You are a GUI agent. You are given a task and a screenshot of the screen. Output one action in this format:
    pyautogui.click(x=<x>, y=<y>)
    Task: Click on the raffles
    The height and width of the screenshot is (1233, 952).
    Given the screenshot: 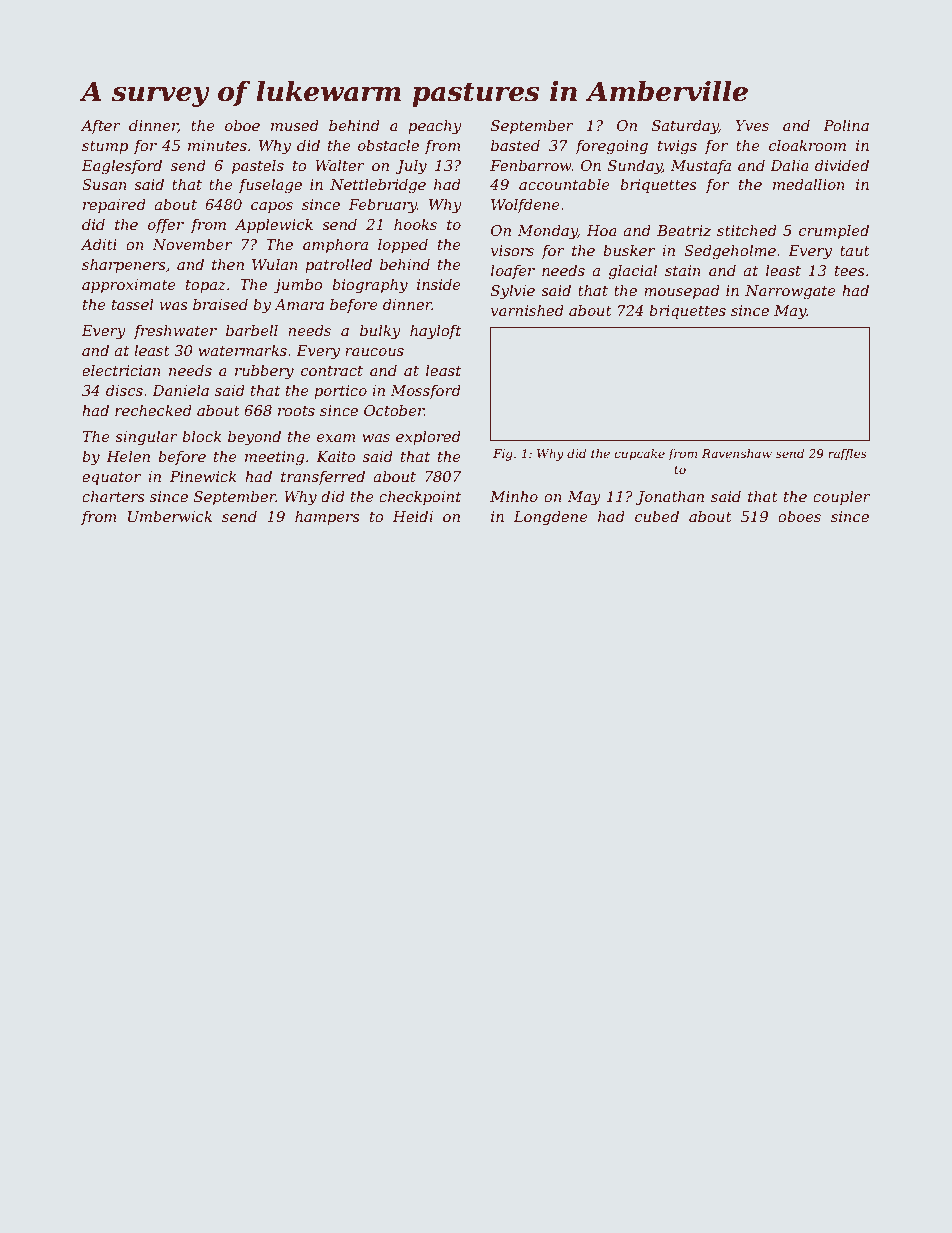 What is the action you would take?
    pyautogui.click(x=847, y=454)
